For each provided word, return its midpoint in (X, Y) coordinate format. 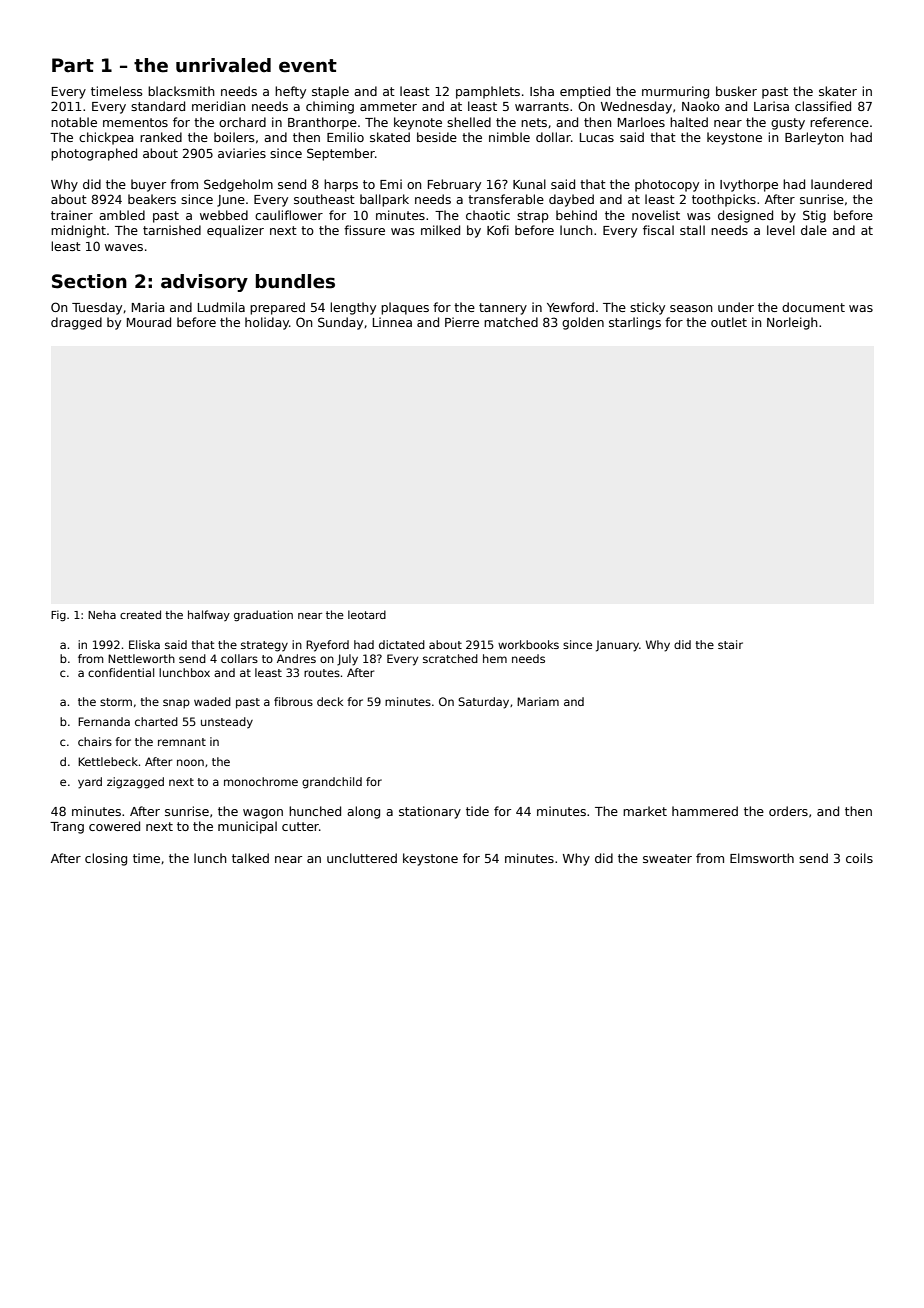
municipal (247, 827)
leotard (367, 614)
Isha (542, 91)
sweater (667, 858)
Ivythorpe (749, 185)
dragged (76, 323)
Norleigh (792, 323)
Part (73, 65)
